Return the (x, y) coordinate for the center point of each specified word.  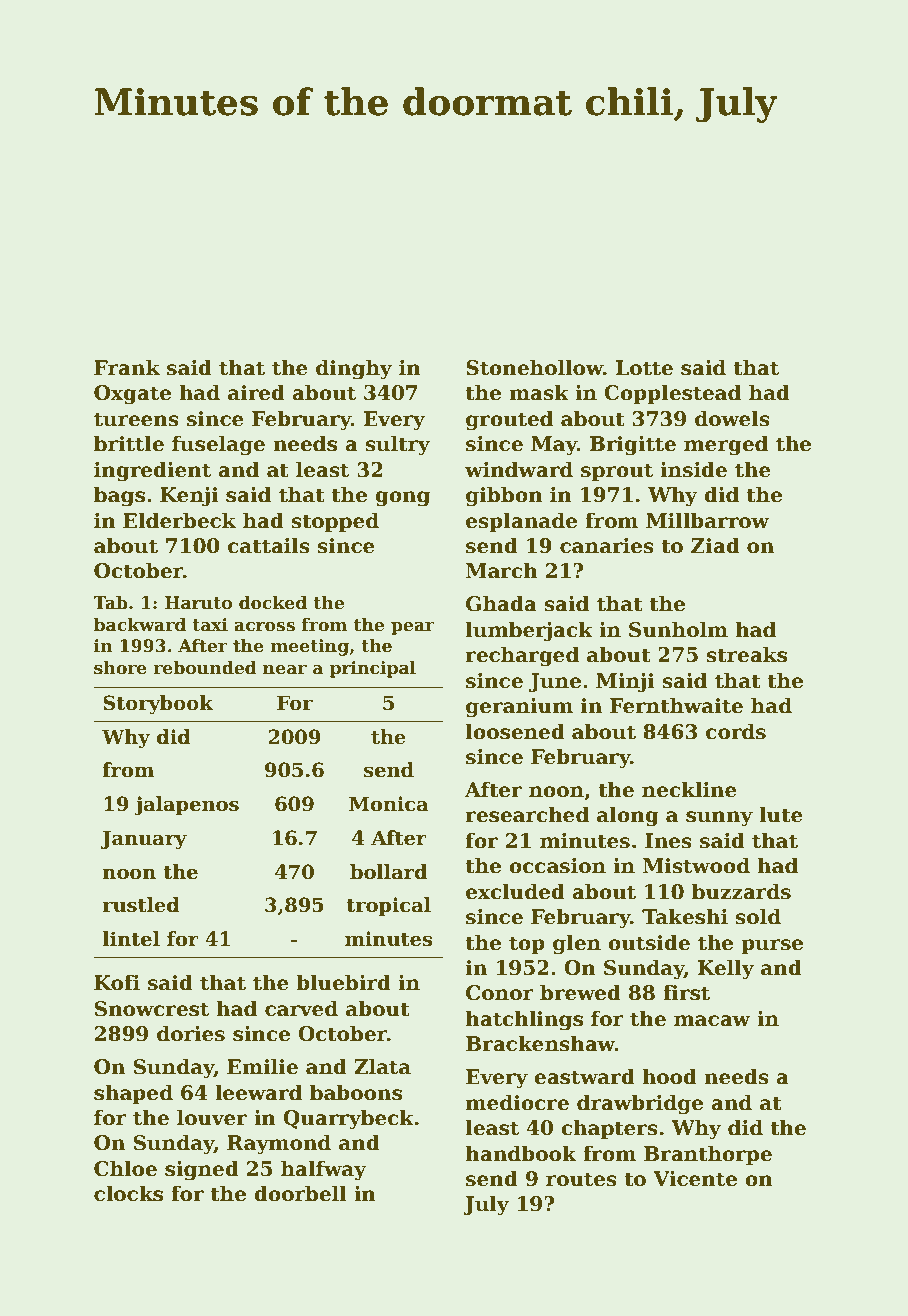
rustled (141, 905)
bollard (388, 872)
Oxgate (132, 395)
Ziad (715, 545)
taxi (210, 625)
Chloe (125, 1168)
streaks (746, 654)
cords (736, 731)
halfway (324, 1170)
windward (519, 469)
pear (412, 628)
